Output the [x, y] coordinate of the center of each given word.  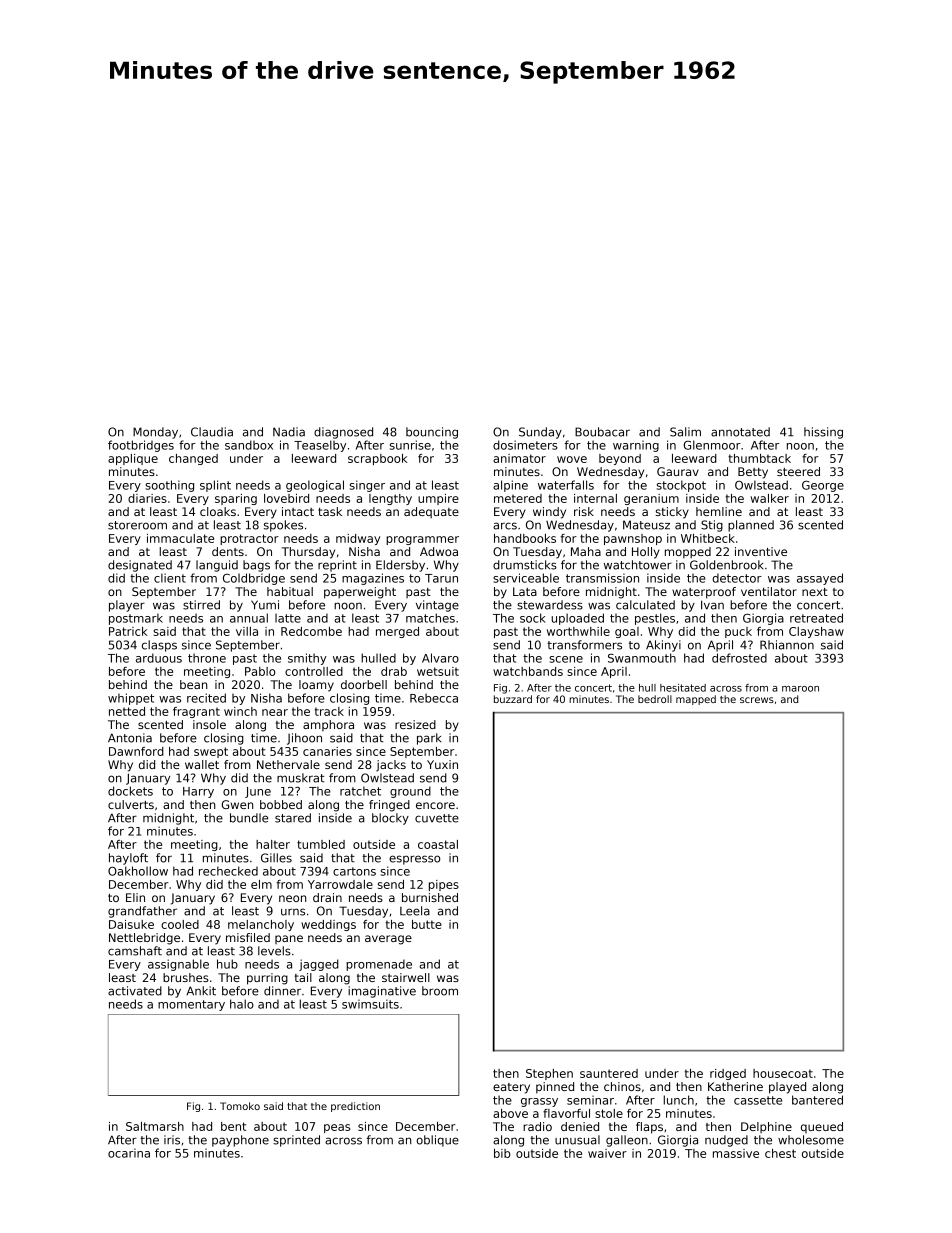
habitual [290, 591]
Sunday [540, 433]
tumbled [321, 844]
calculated [645, 605]
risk [584, 511]
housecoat [783, 1073]
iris [172, 1140]
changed [193, 459]
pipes [444, 885]
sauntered [609, 1073]
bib [502, 1153]
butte [427, 924]
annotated [740, 432]
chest [780, 1153]
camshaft [135, 951]
